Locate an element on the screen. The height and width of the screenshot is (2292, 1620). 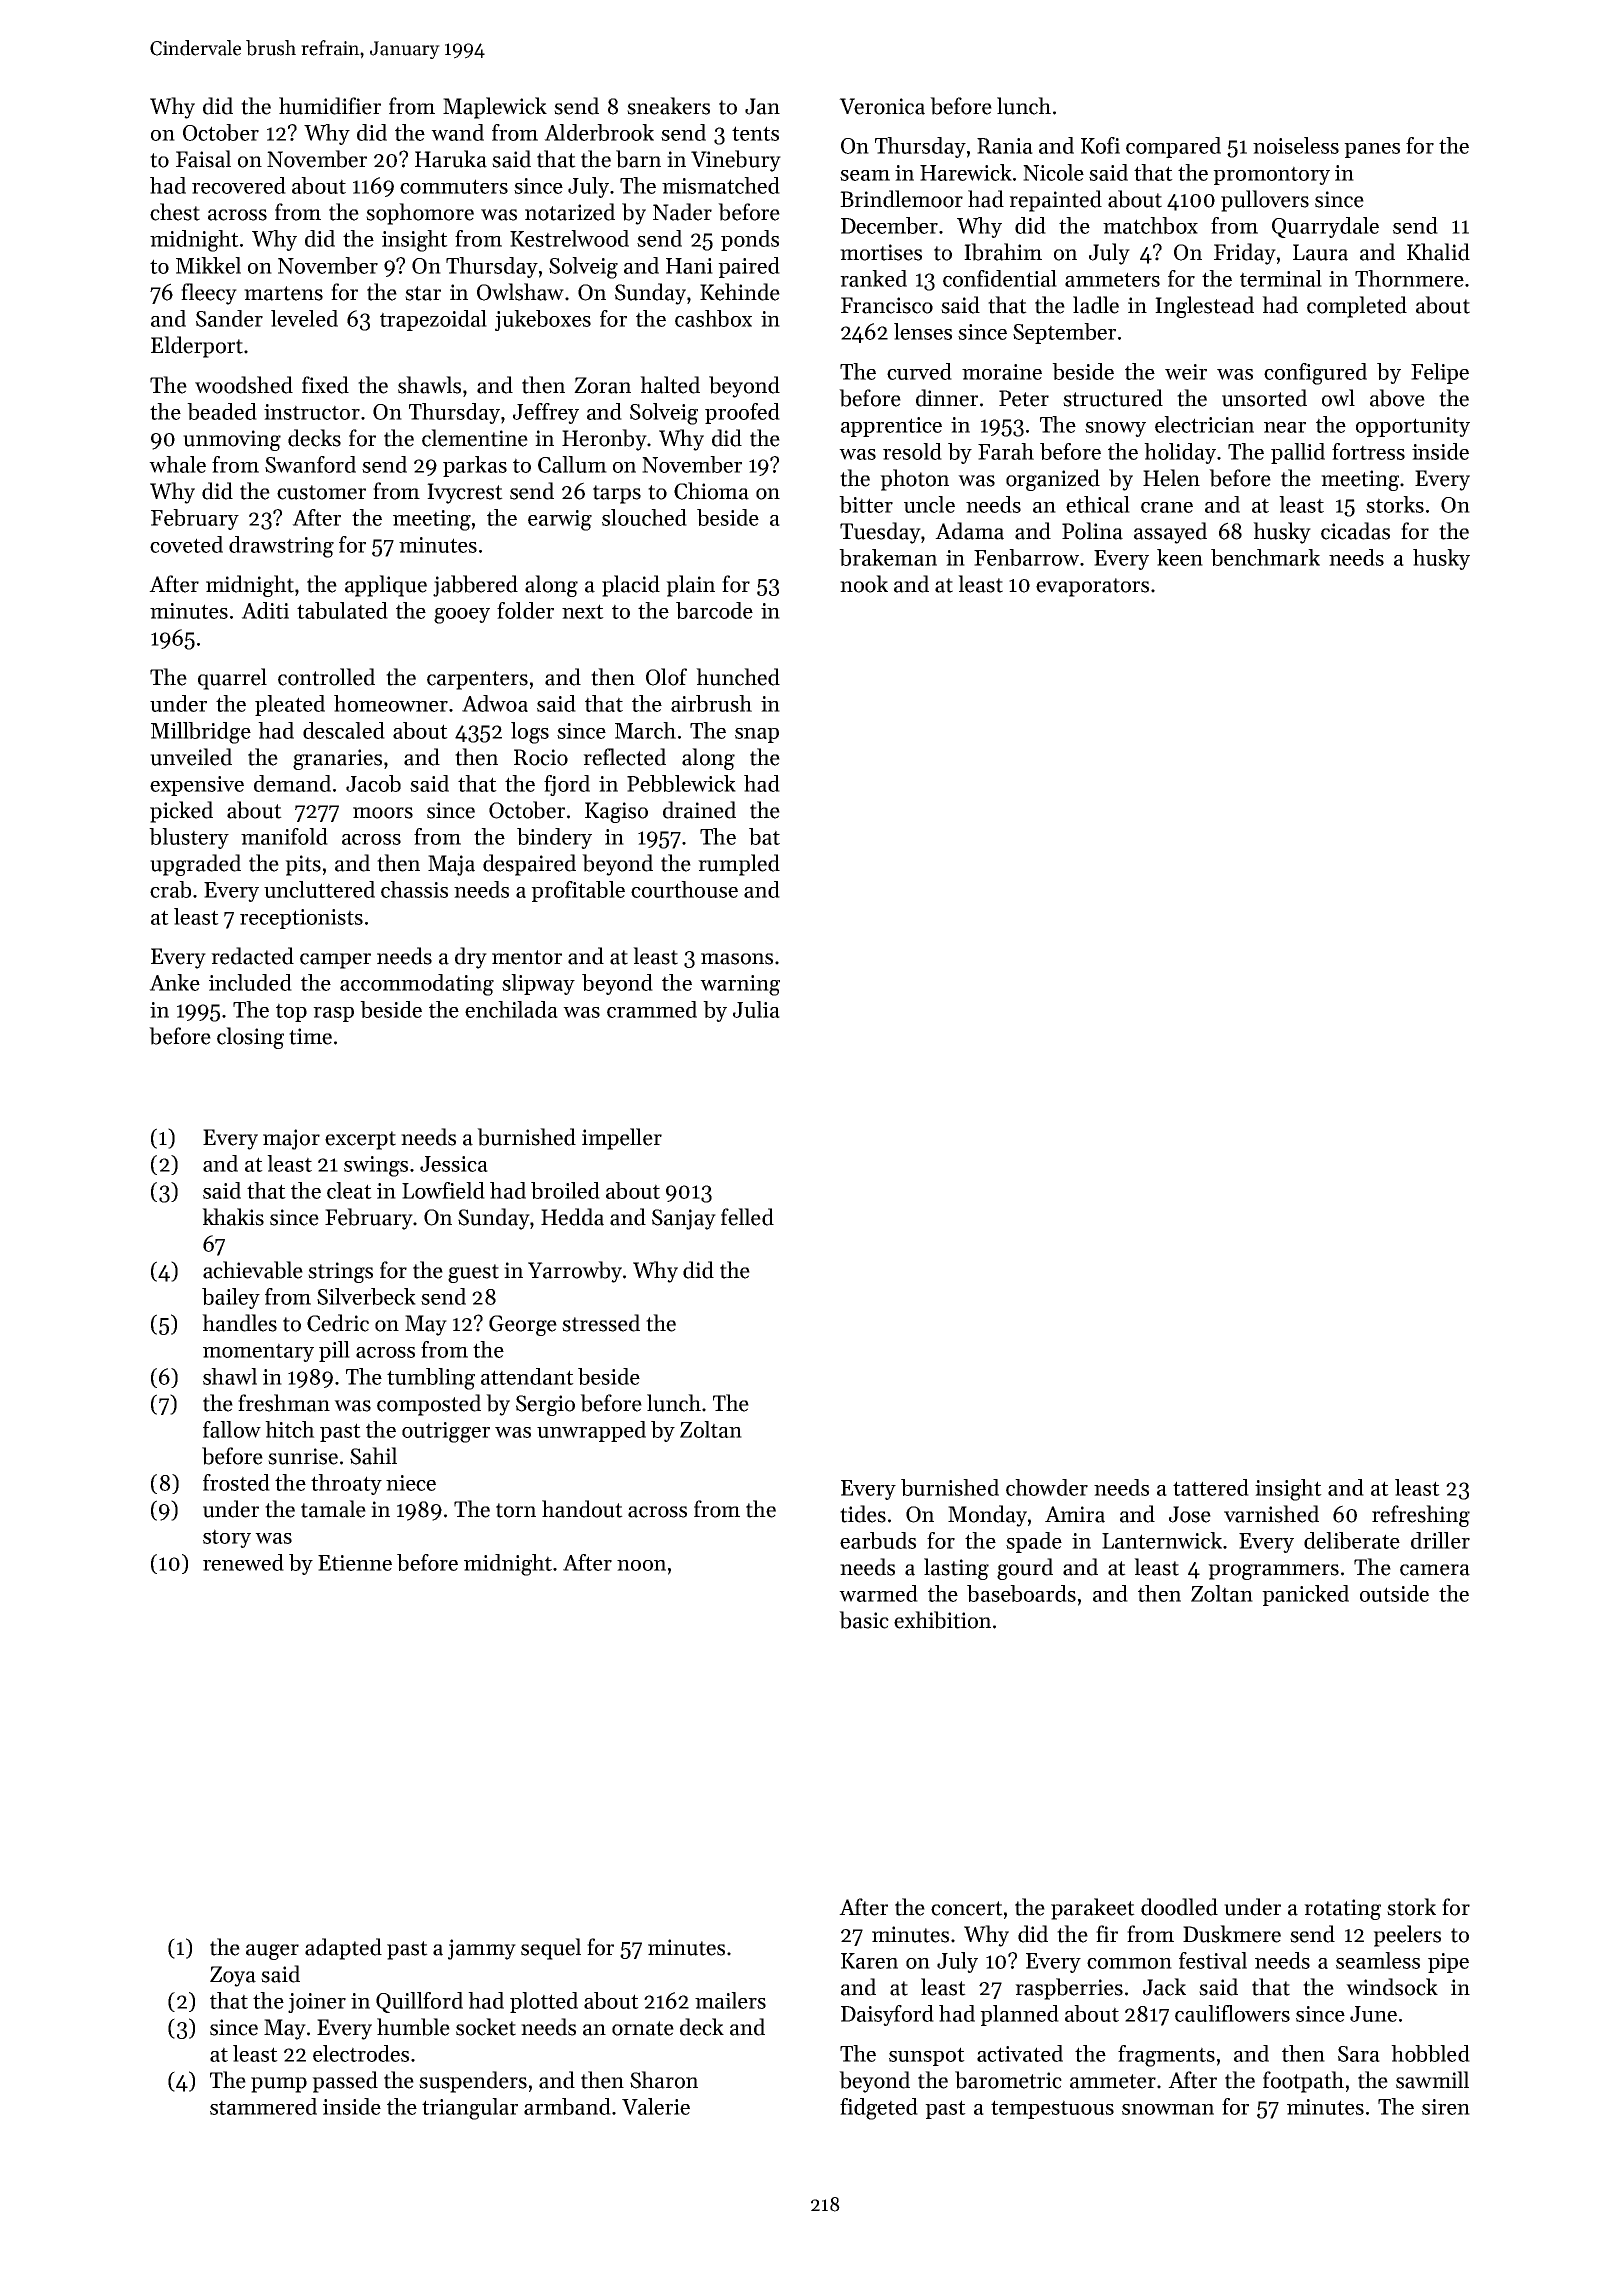
Sander is located at coordinates (229, 318).
